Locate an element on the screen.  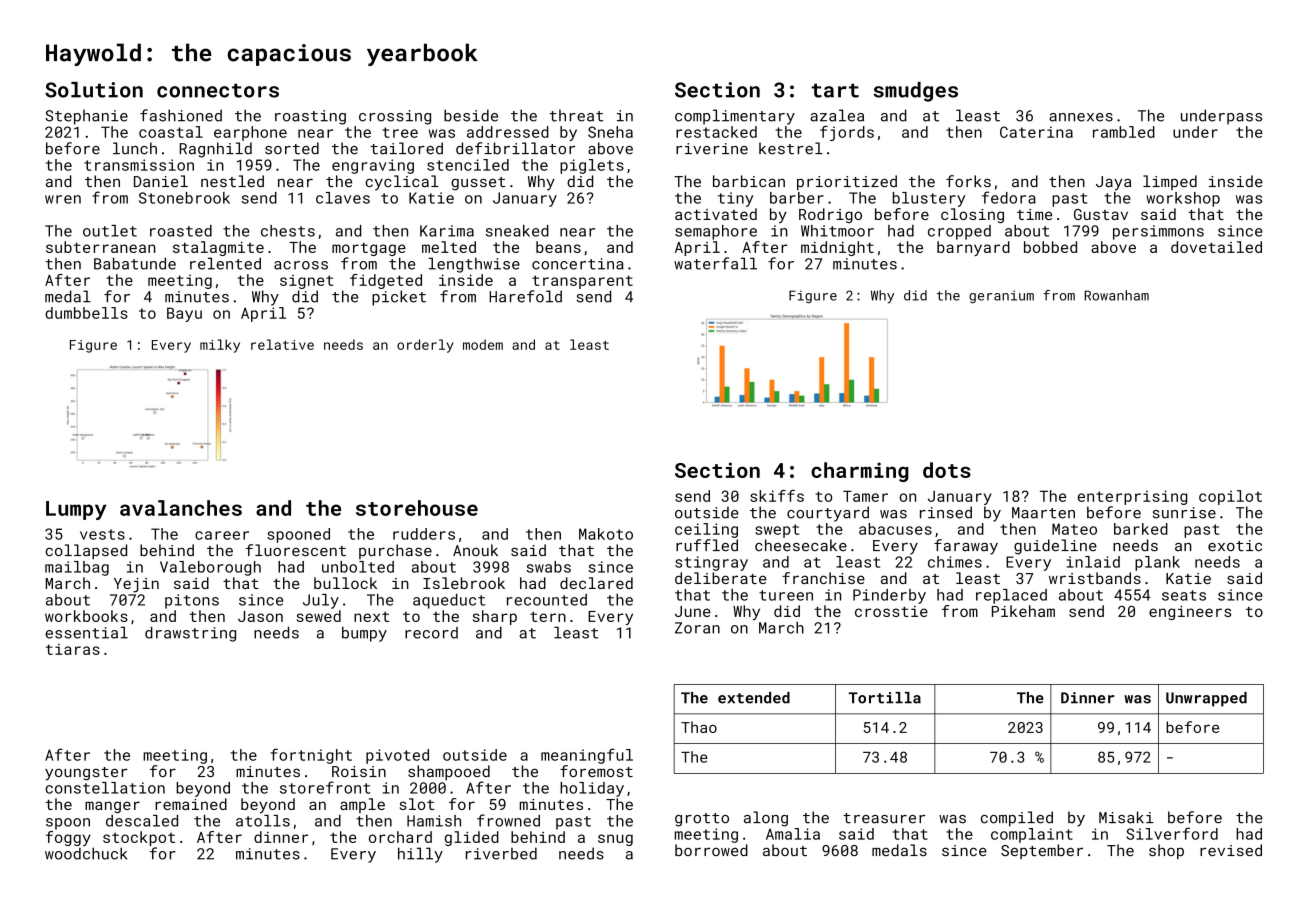
barber is located at coordinates (797, 198).
